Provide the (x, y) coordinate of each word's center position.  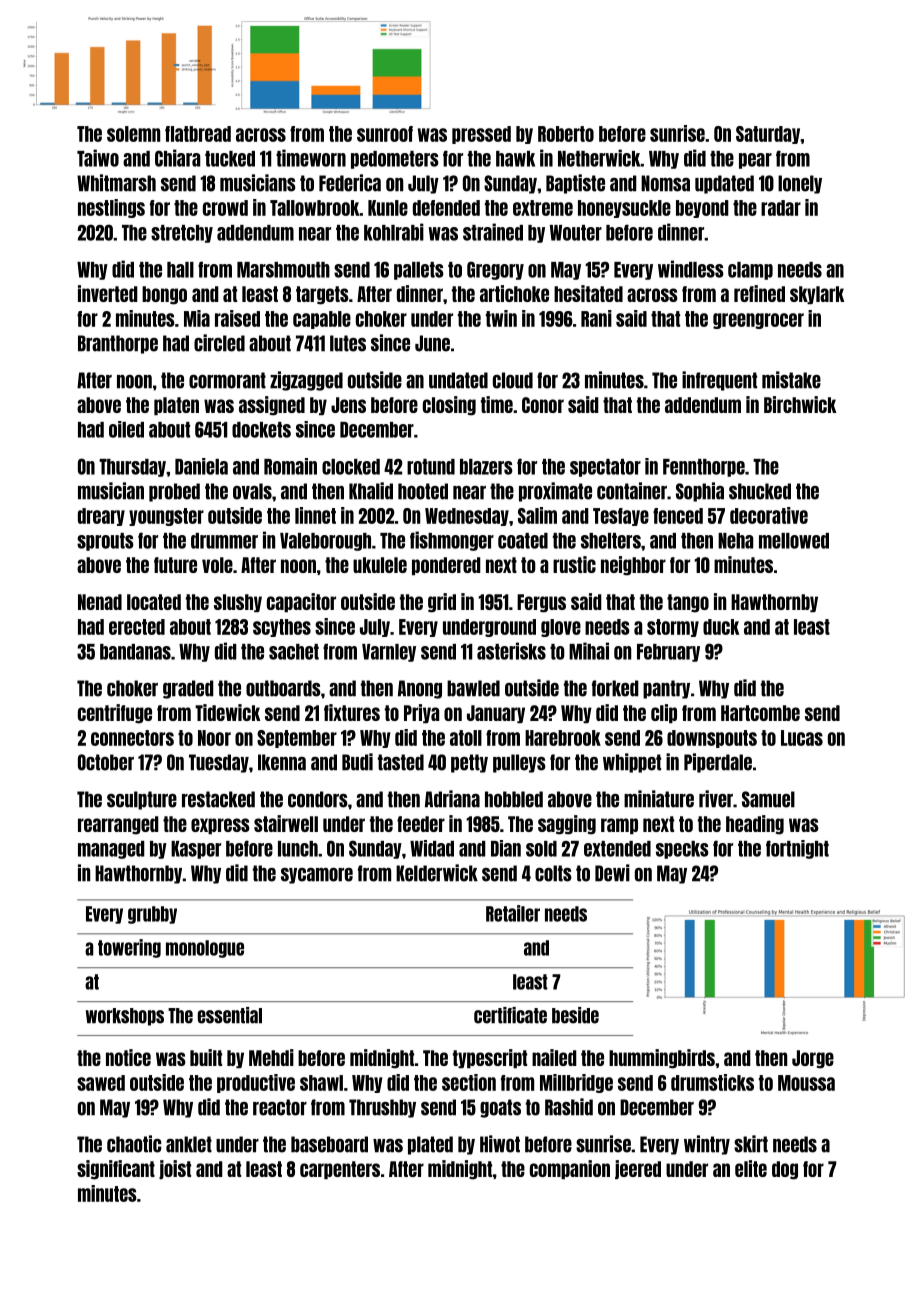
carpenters (340, 1170)
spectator (605, 468)
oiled (126, 429)
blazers (486, 467)
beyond (702, 209)
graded (188, 689)
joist (175, 1170)
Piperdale (718, 763)
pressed (481, 135)
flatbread (198, 134)
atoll (466, 738)
